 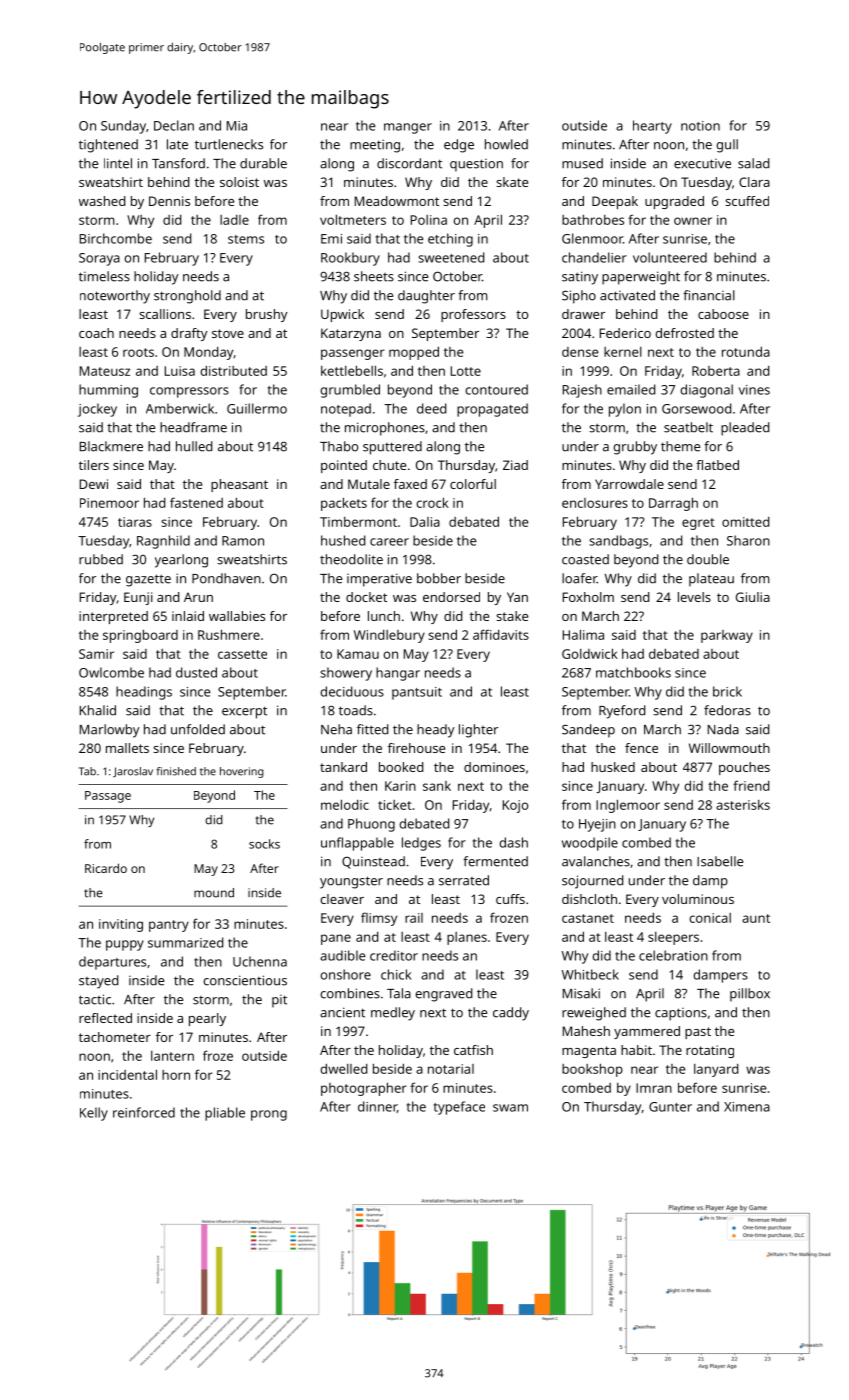 What do you see at coordinates (176, 1075) in the image?
I see `horn` at bounding box center [176, 1075].
